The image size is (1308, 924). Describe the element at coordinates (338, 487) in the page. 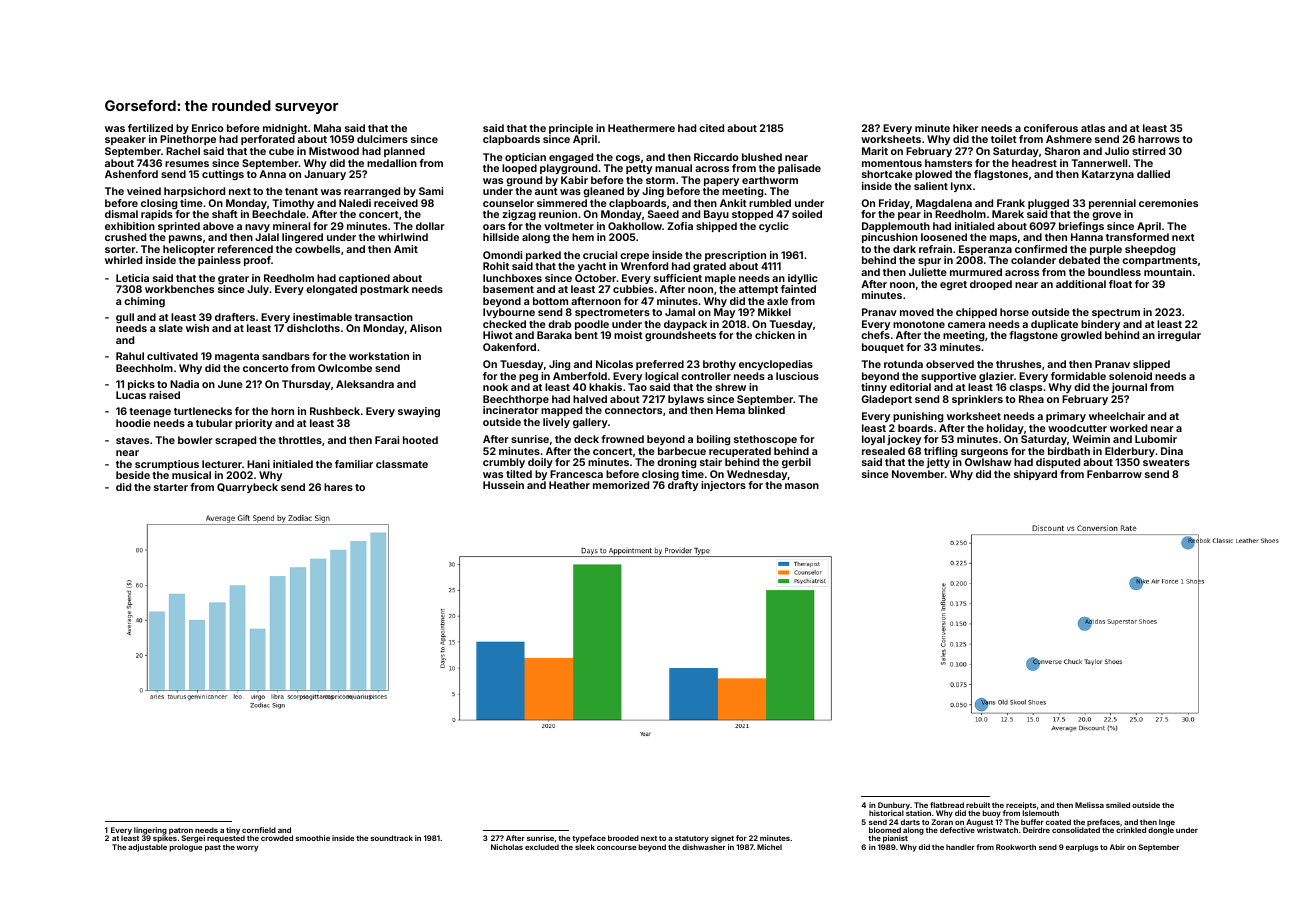

I see `hares` at that location.
